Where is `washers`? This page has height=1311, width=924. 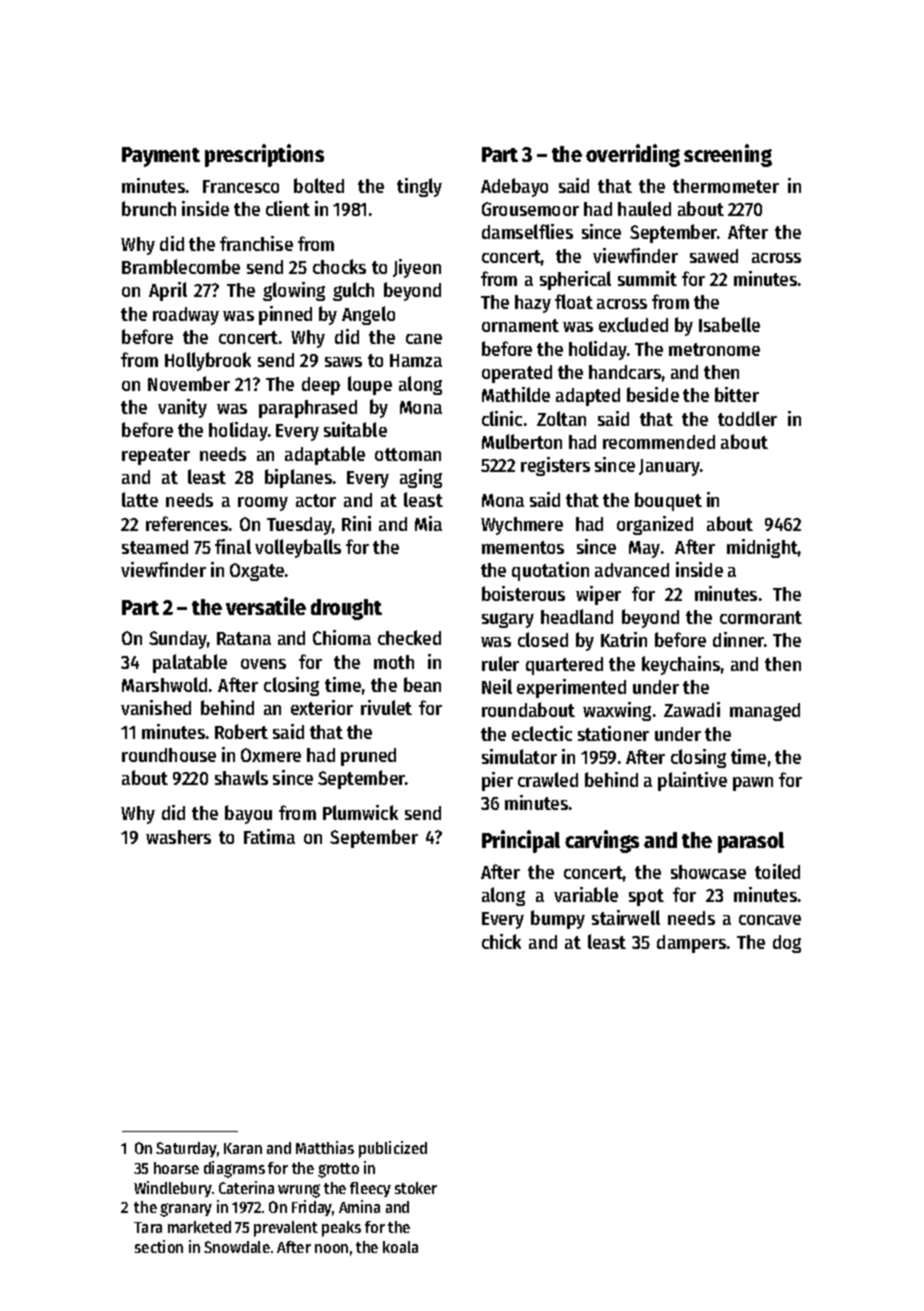
washers is located at coordinates (178, 837).
